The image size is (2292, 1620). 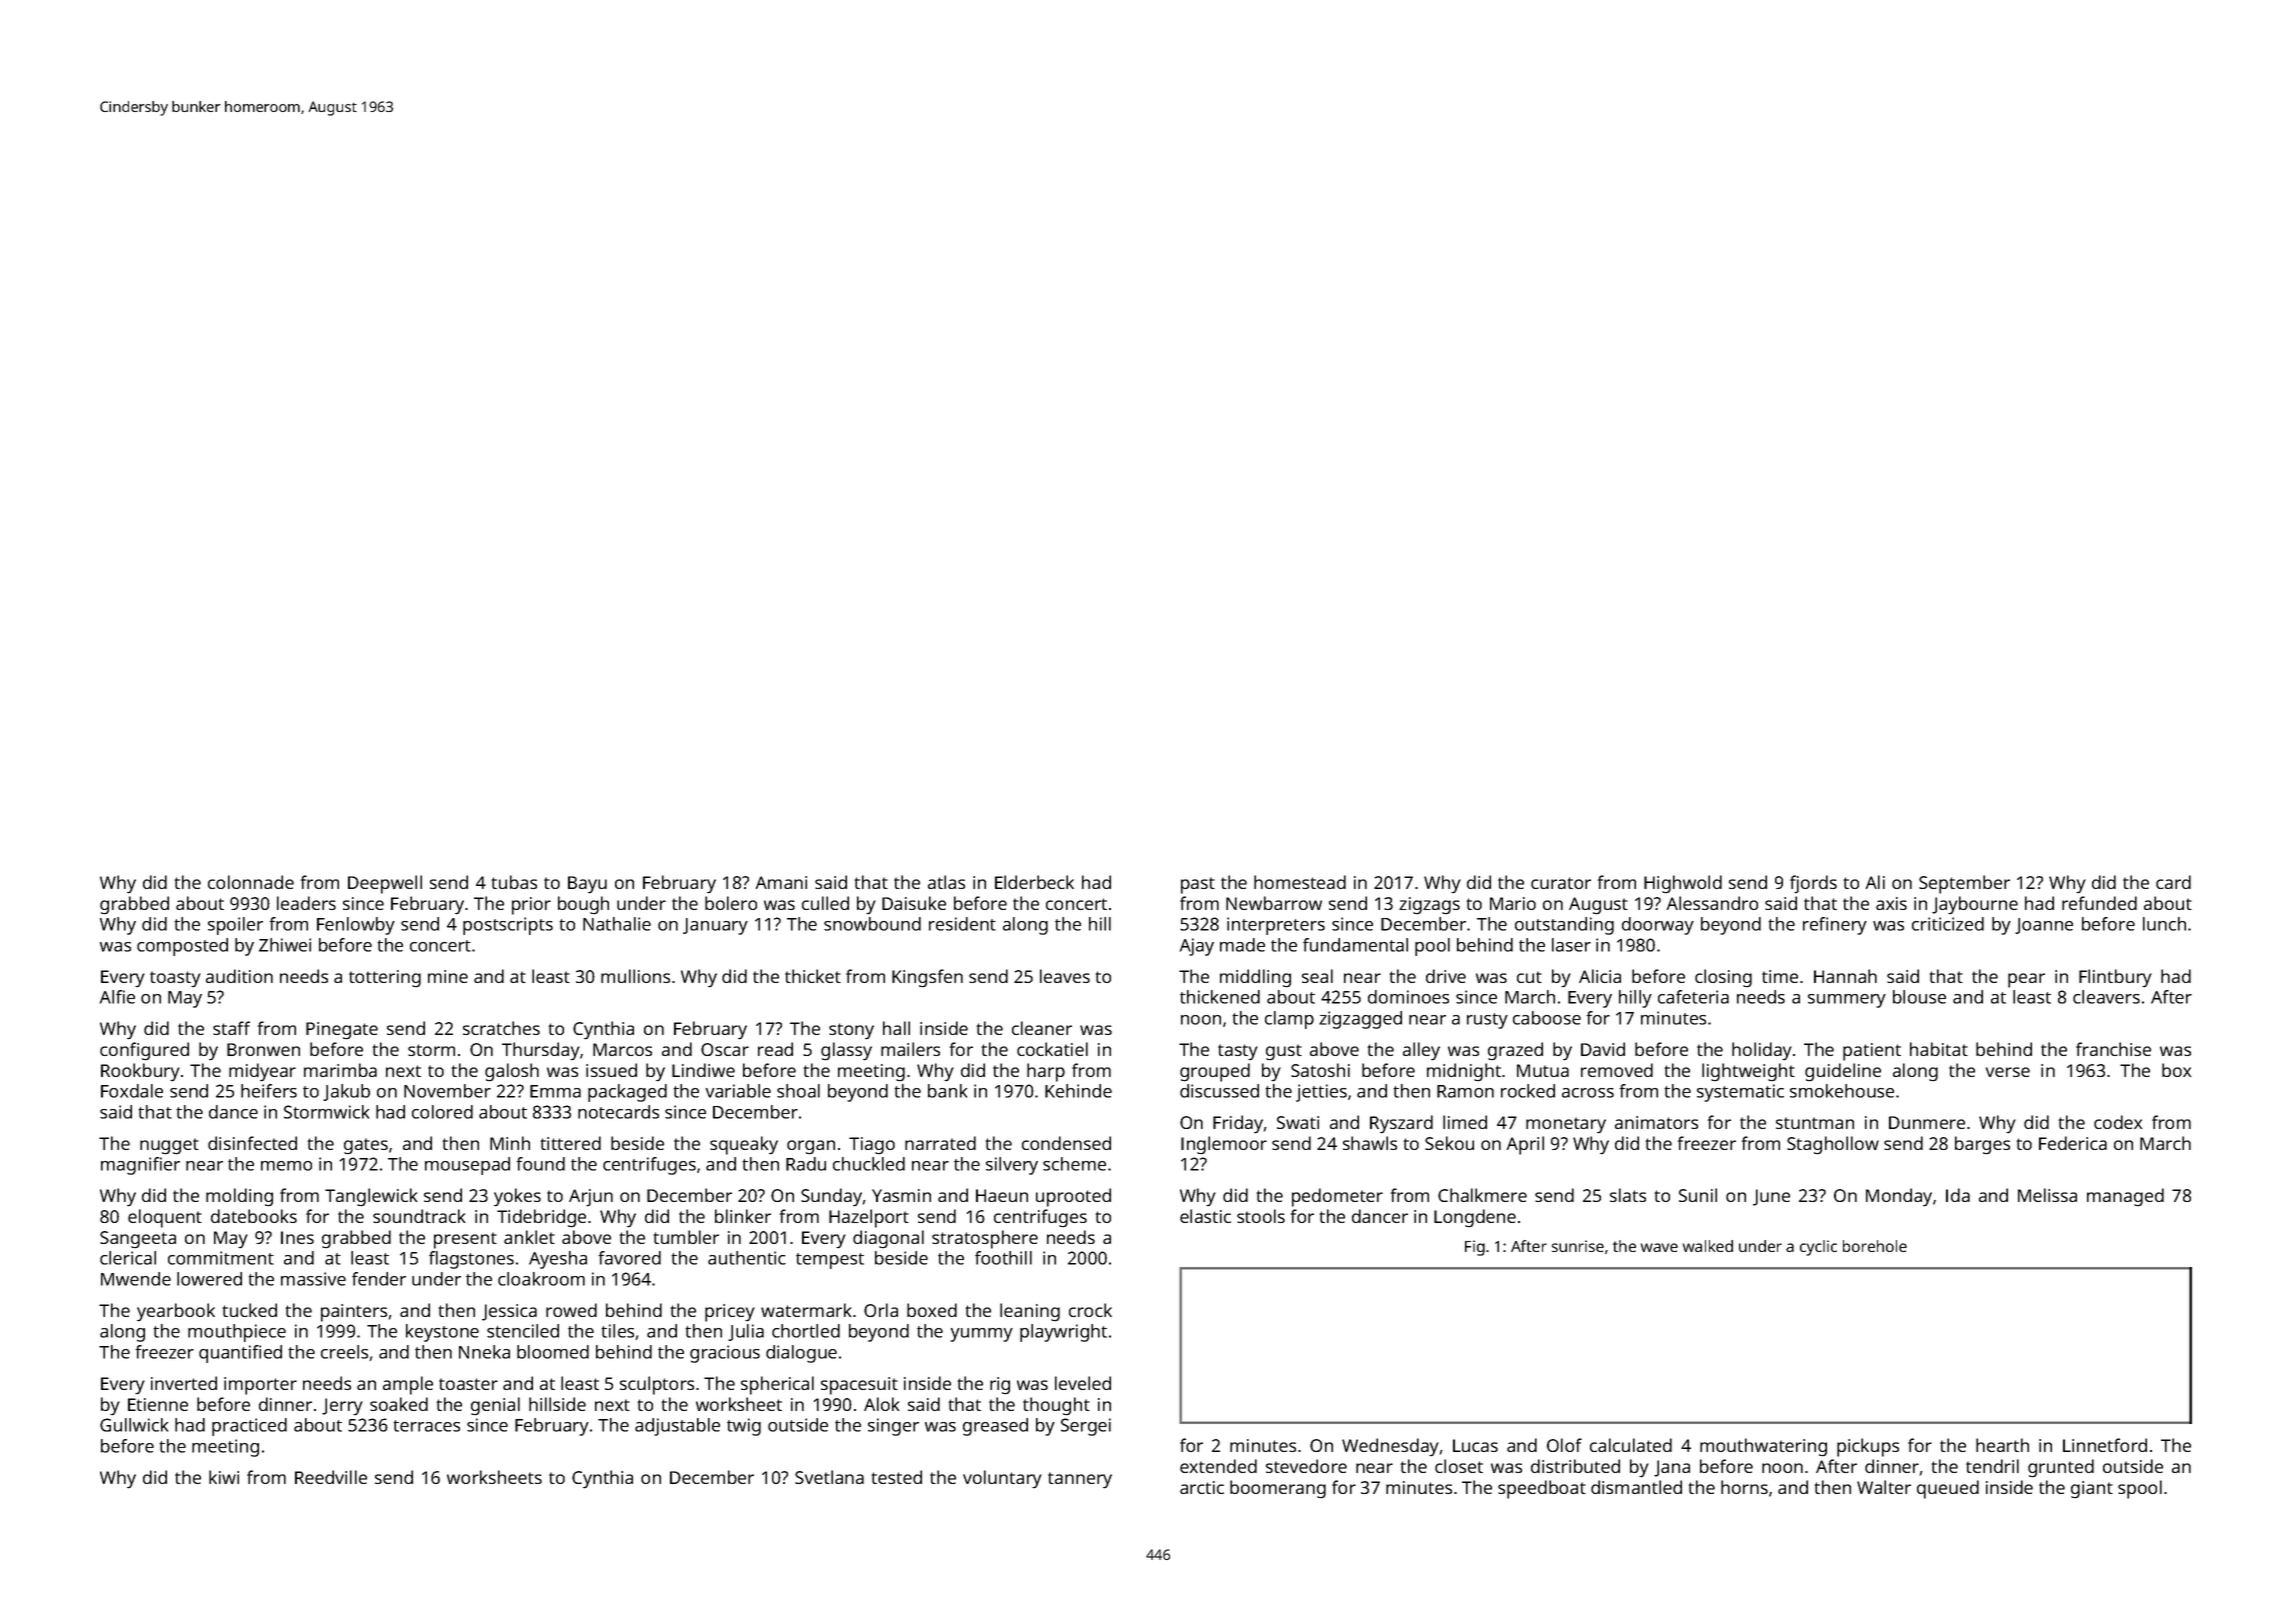 What do you see at coordinates (1298, 1122) in the screenshot?
I see `Swati` at bounding box center [1298, 1122].
